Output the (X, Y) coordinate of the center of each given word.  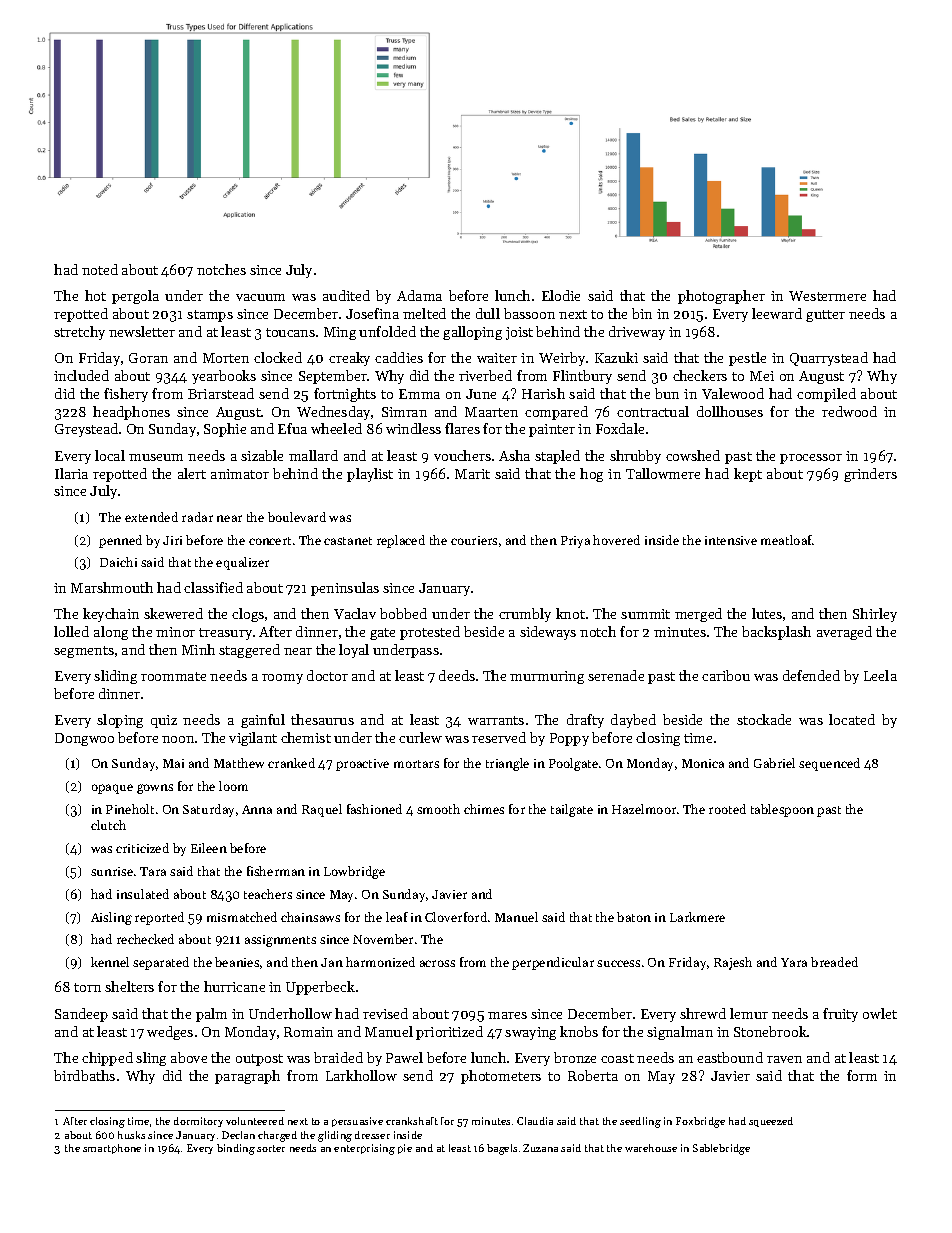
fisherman (276, 871)
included (81, 375)
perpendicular (553, 963)
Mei (762, 376)
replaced (401, 541)
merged (698, 615)
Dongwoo (84, 739)
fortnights (345, 395)
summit (645, 614)
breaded (834, 962)
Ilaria (71, 473)
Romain (308, 1032)
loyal (354, 651)
